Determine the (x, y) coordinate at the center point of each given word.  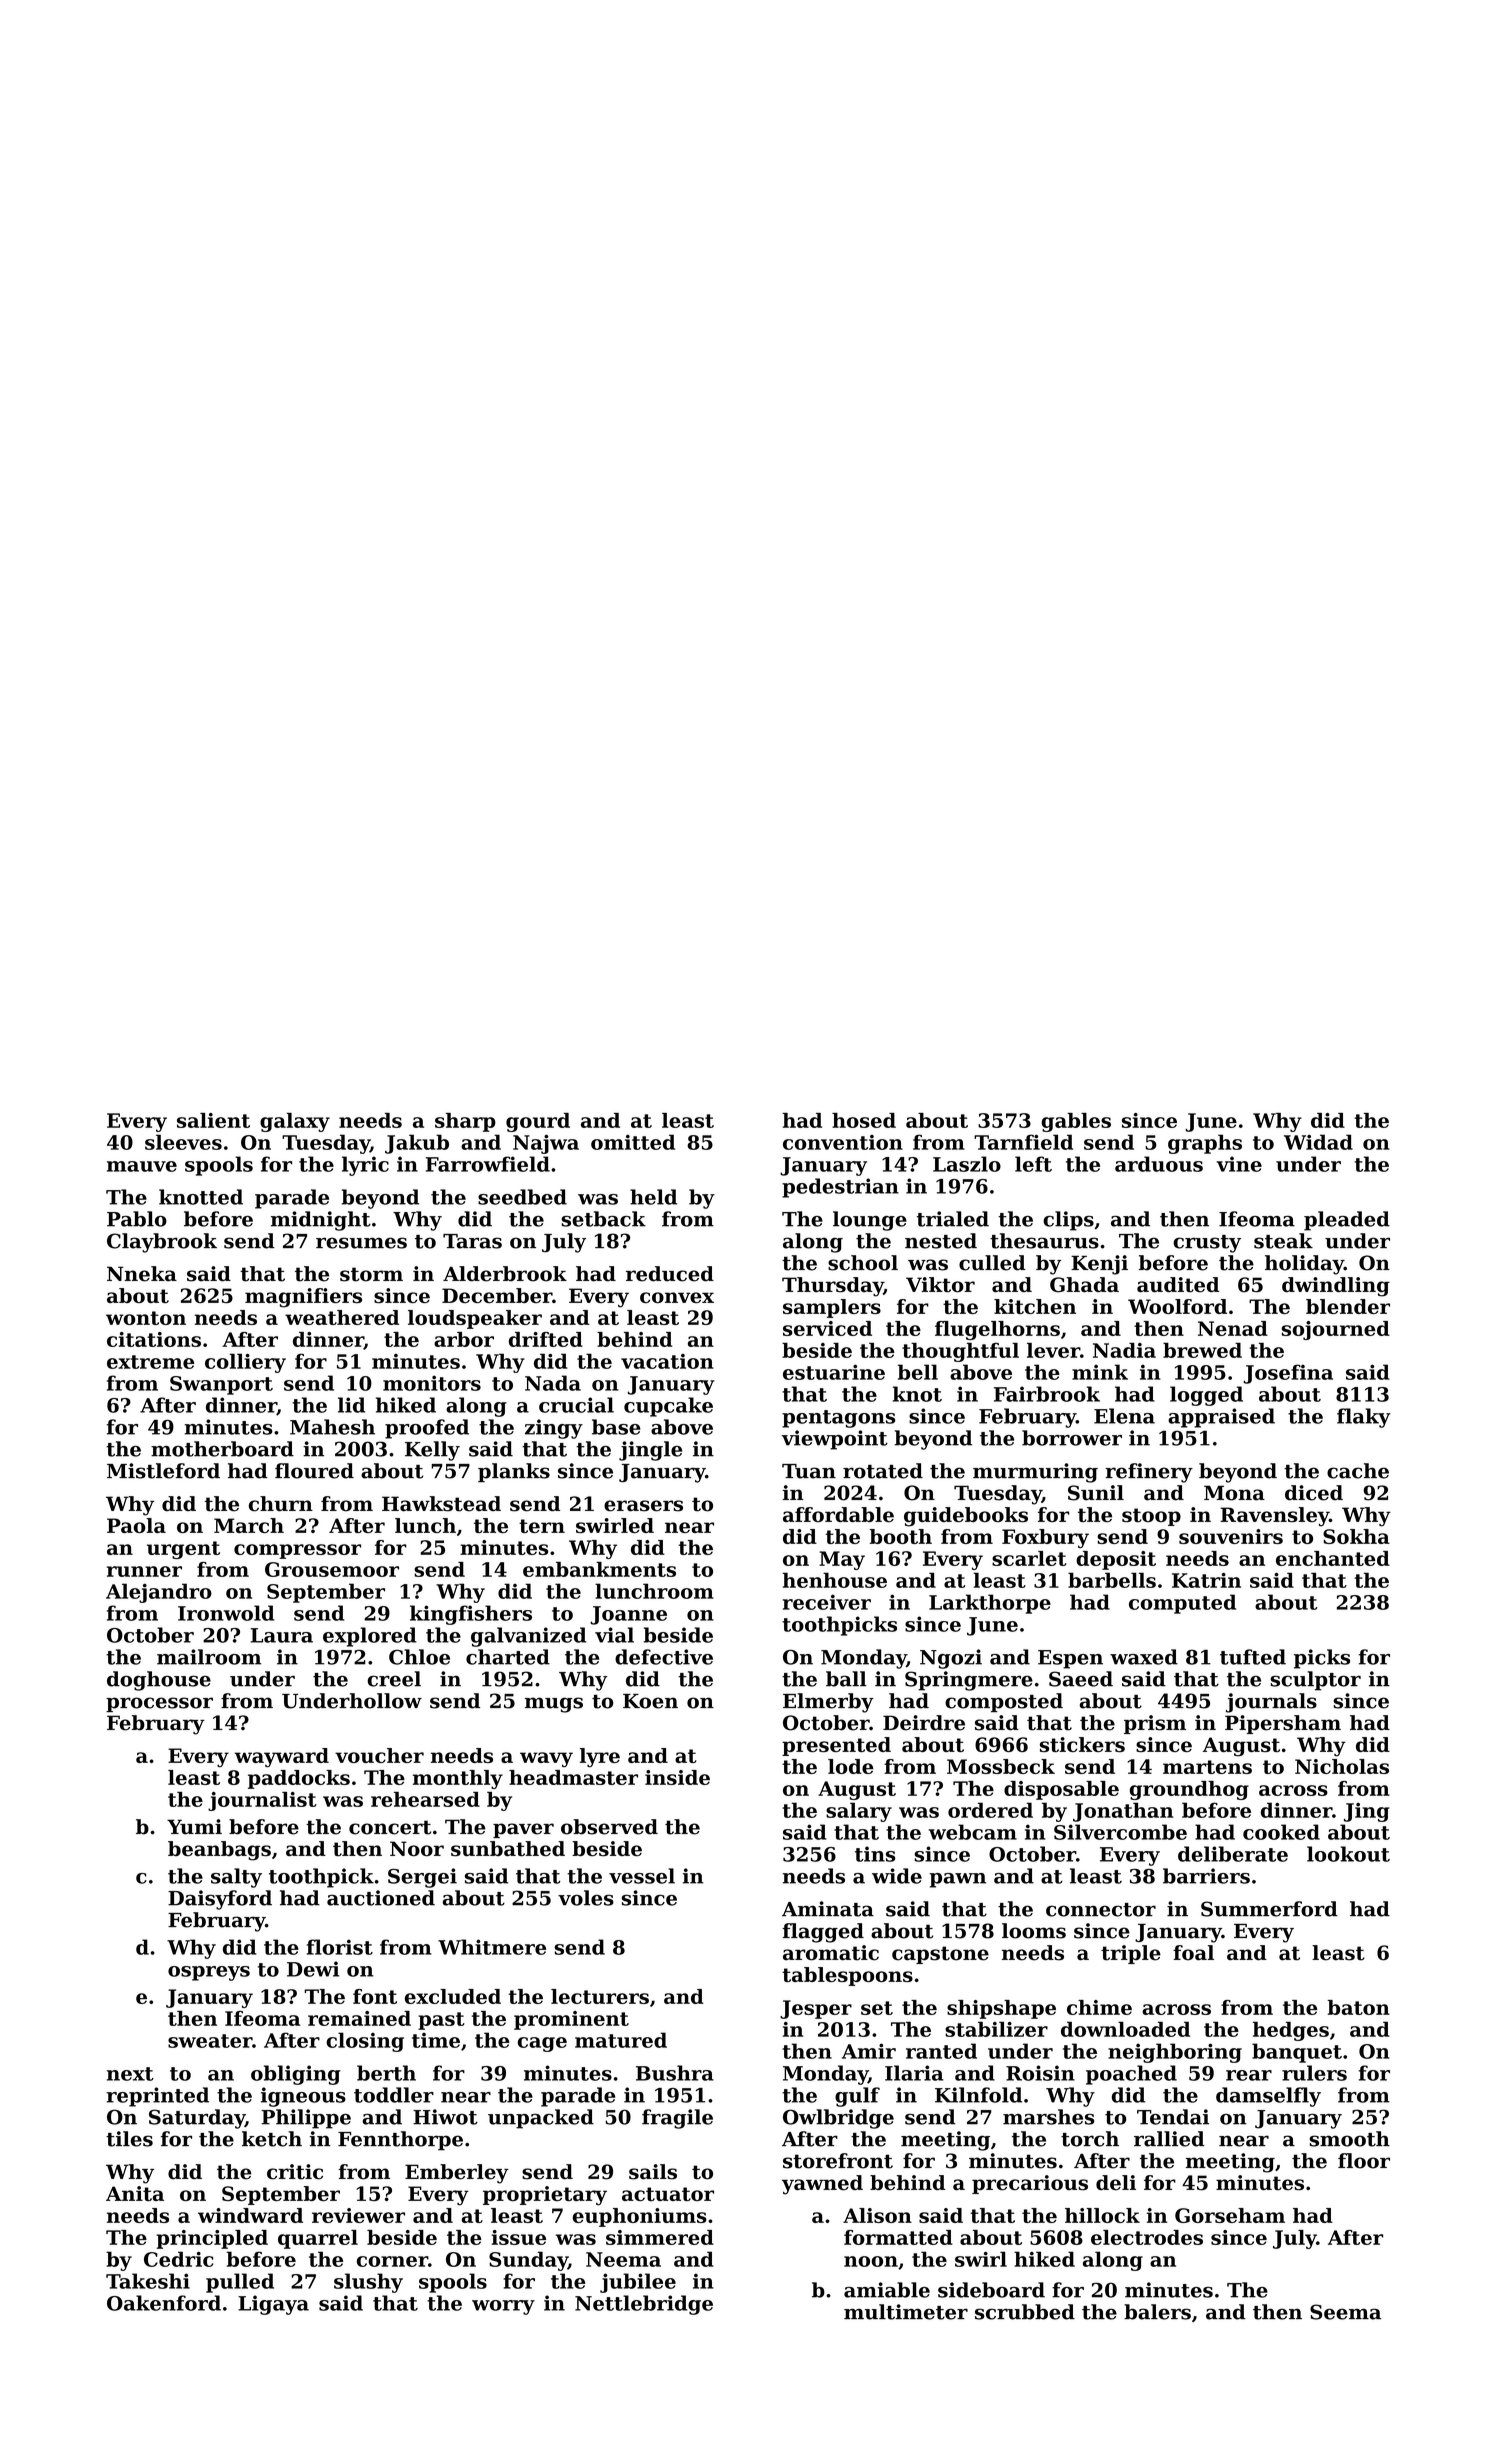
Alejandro (159, 1593)
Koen (650, 1701)
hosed (864, 1120)
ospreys (209, 1973)
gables (1076, 1122)
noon (871, 2261)
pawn (957, 1880)
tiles (129, 2139)
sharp (465, 1122)
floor (1364, 2161)
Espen (1070, 1659)
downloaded (1125, 2029)
